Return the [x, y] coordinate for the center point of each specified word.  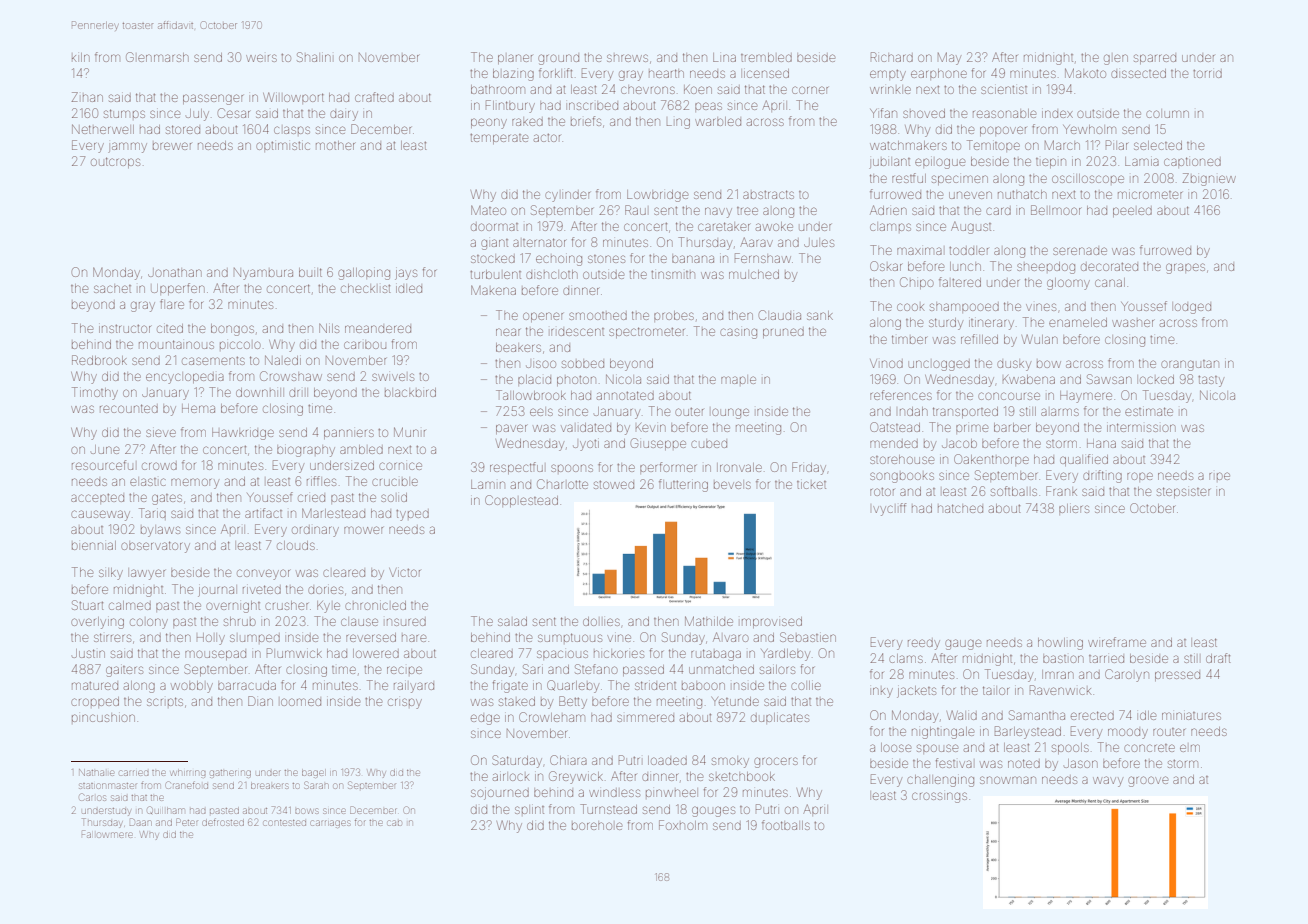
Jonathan [175, 272]
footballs [786, 825]
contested [284, 823]
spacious [562, 654]
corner [810, 90]
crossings [939, 797]
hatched [960, 508]
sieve [161, 433]
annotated [625, 395]
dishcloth [552, 274]
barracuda [247, 685]
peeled [1132, 212]
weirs [261, 58]
